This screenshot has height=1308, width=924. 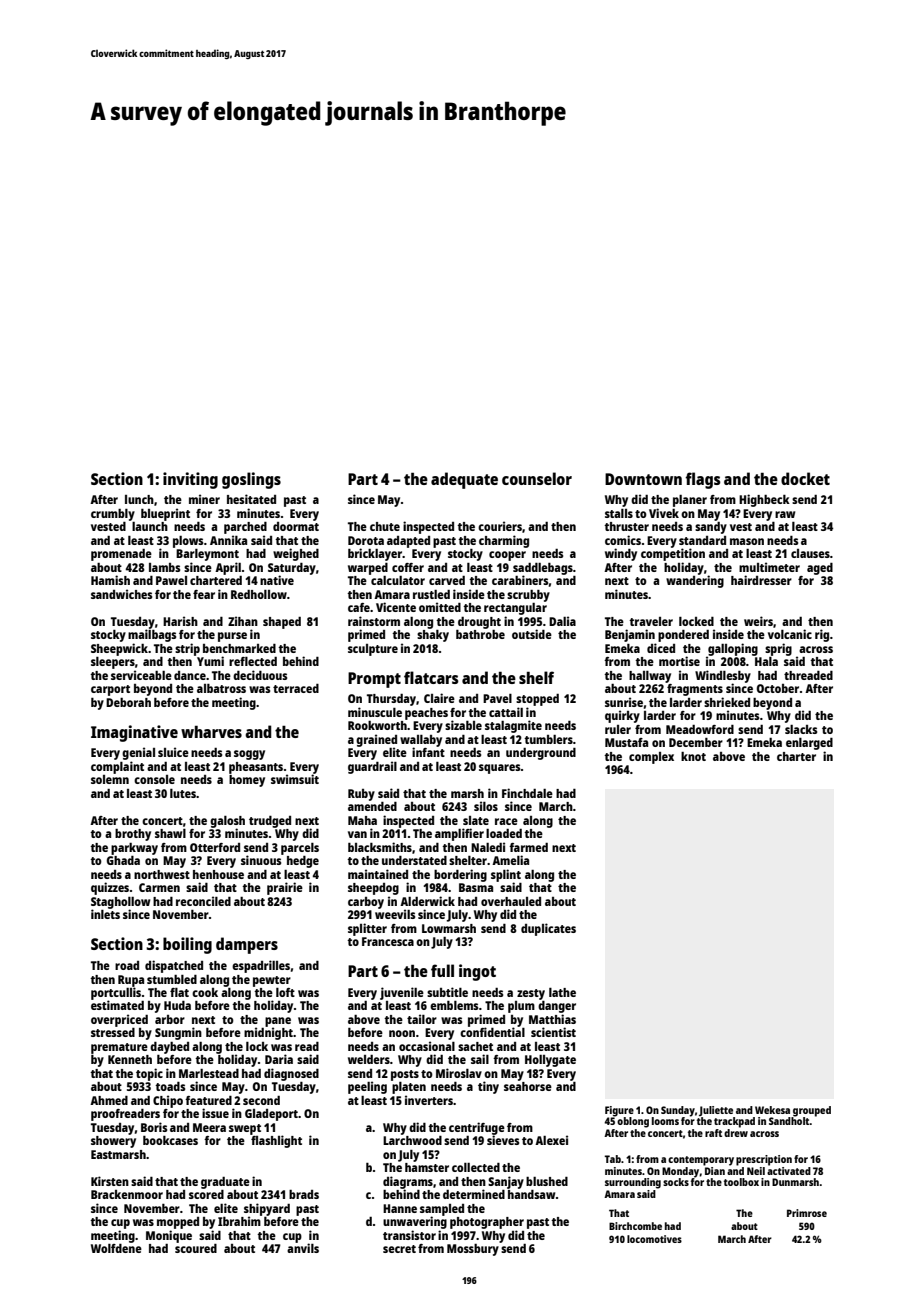 I want to click on socks, so click(x=676, y=1182).
